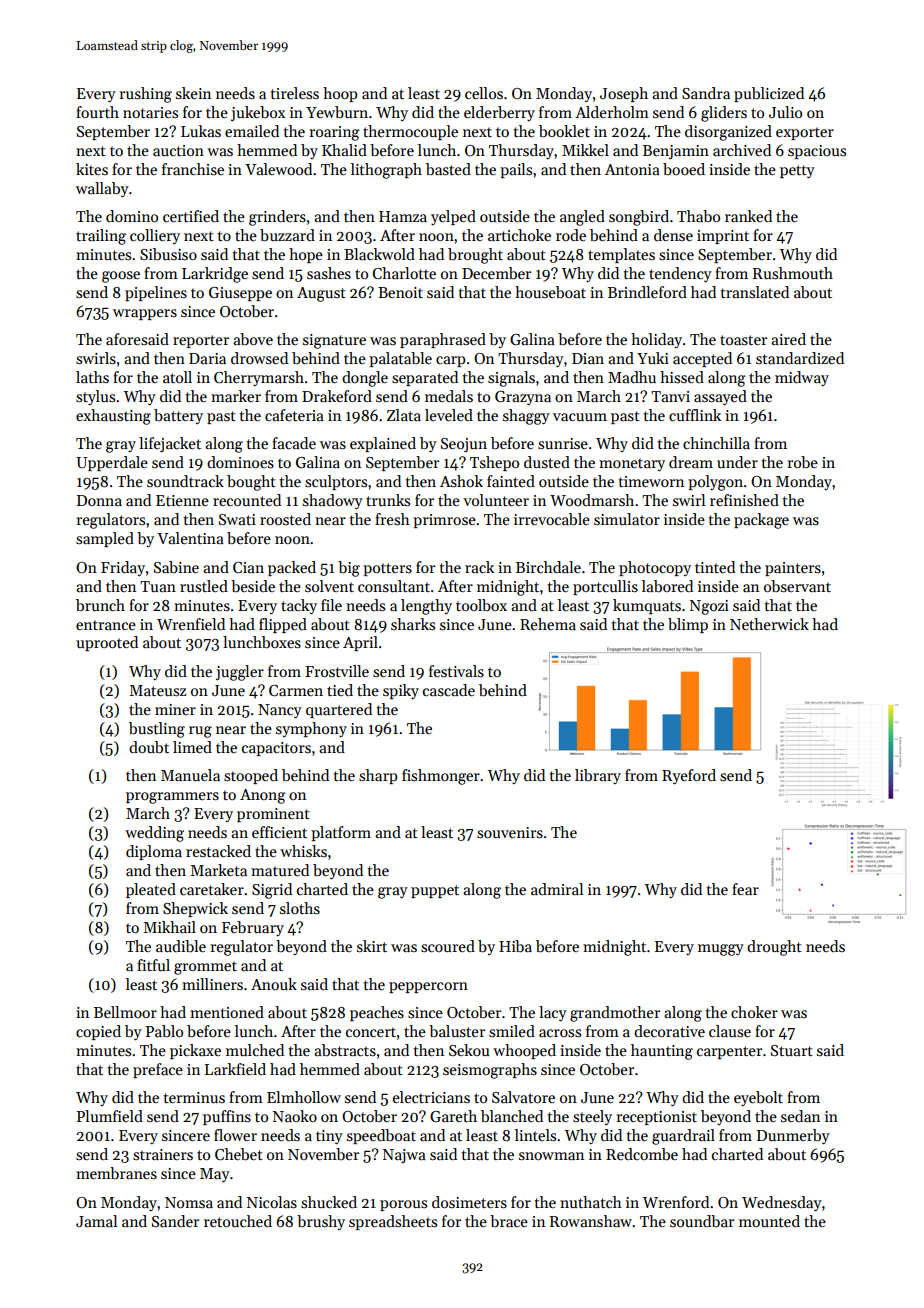  What do you see at coordinates (189, 1202) in the image?
I see `Nomsa` at bounding box center [189, 1202].
